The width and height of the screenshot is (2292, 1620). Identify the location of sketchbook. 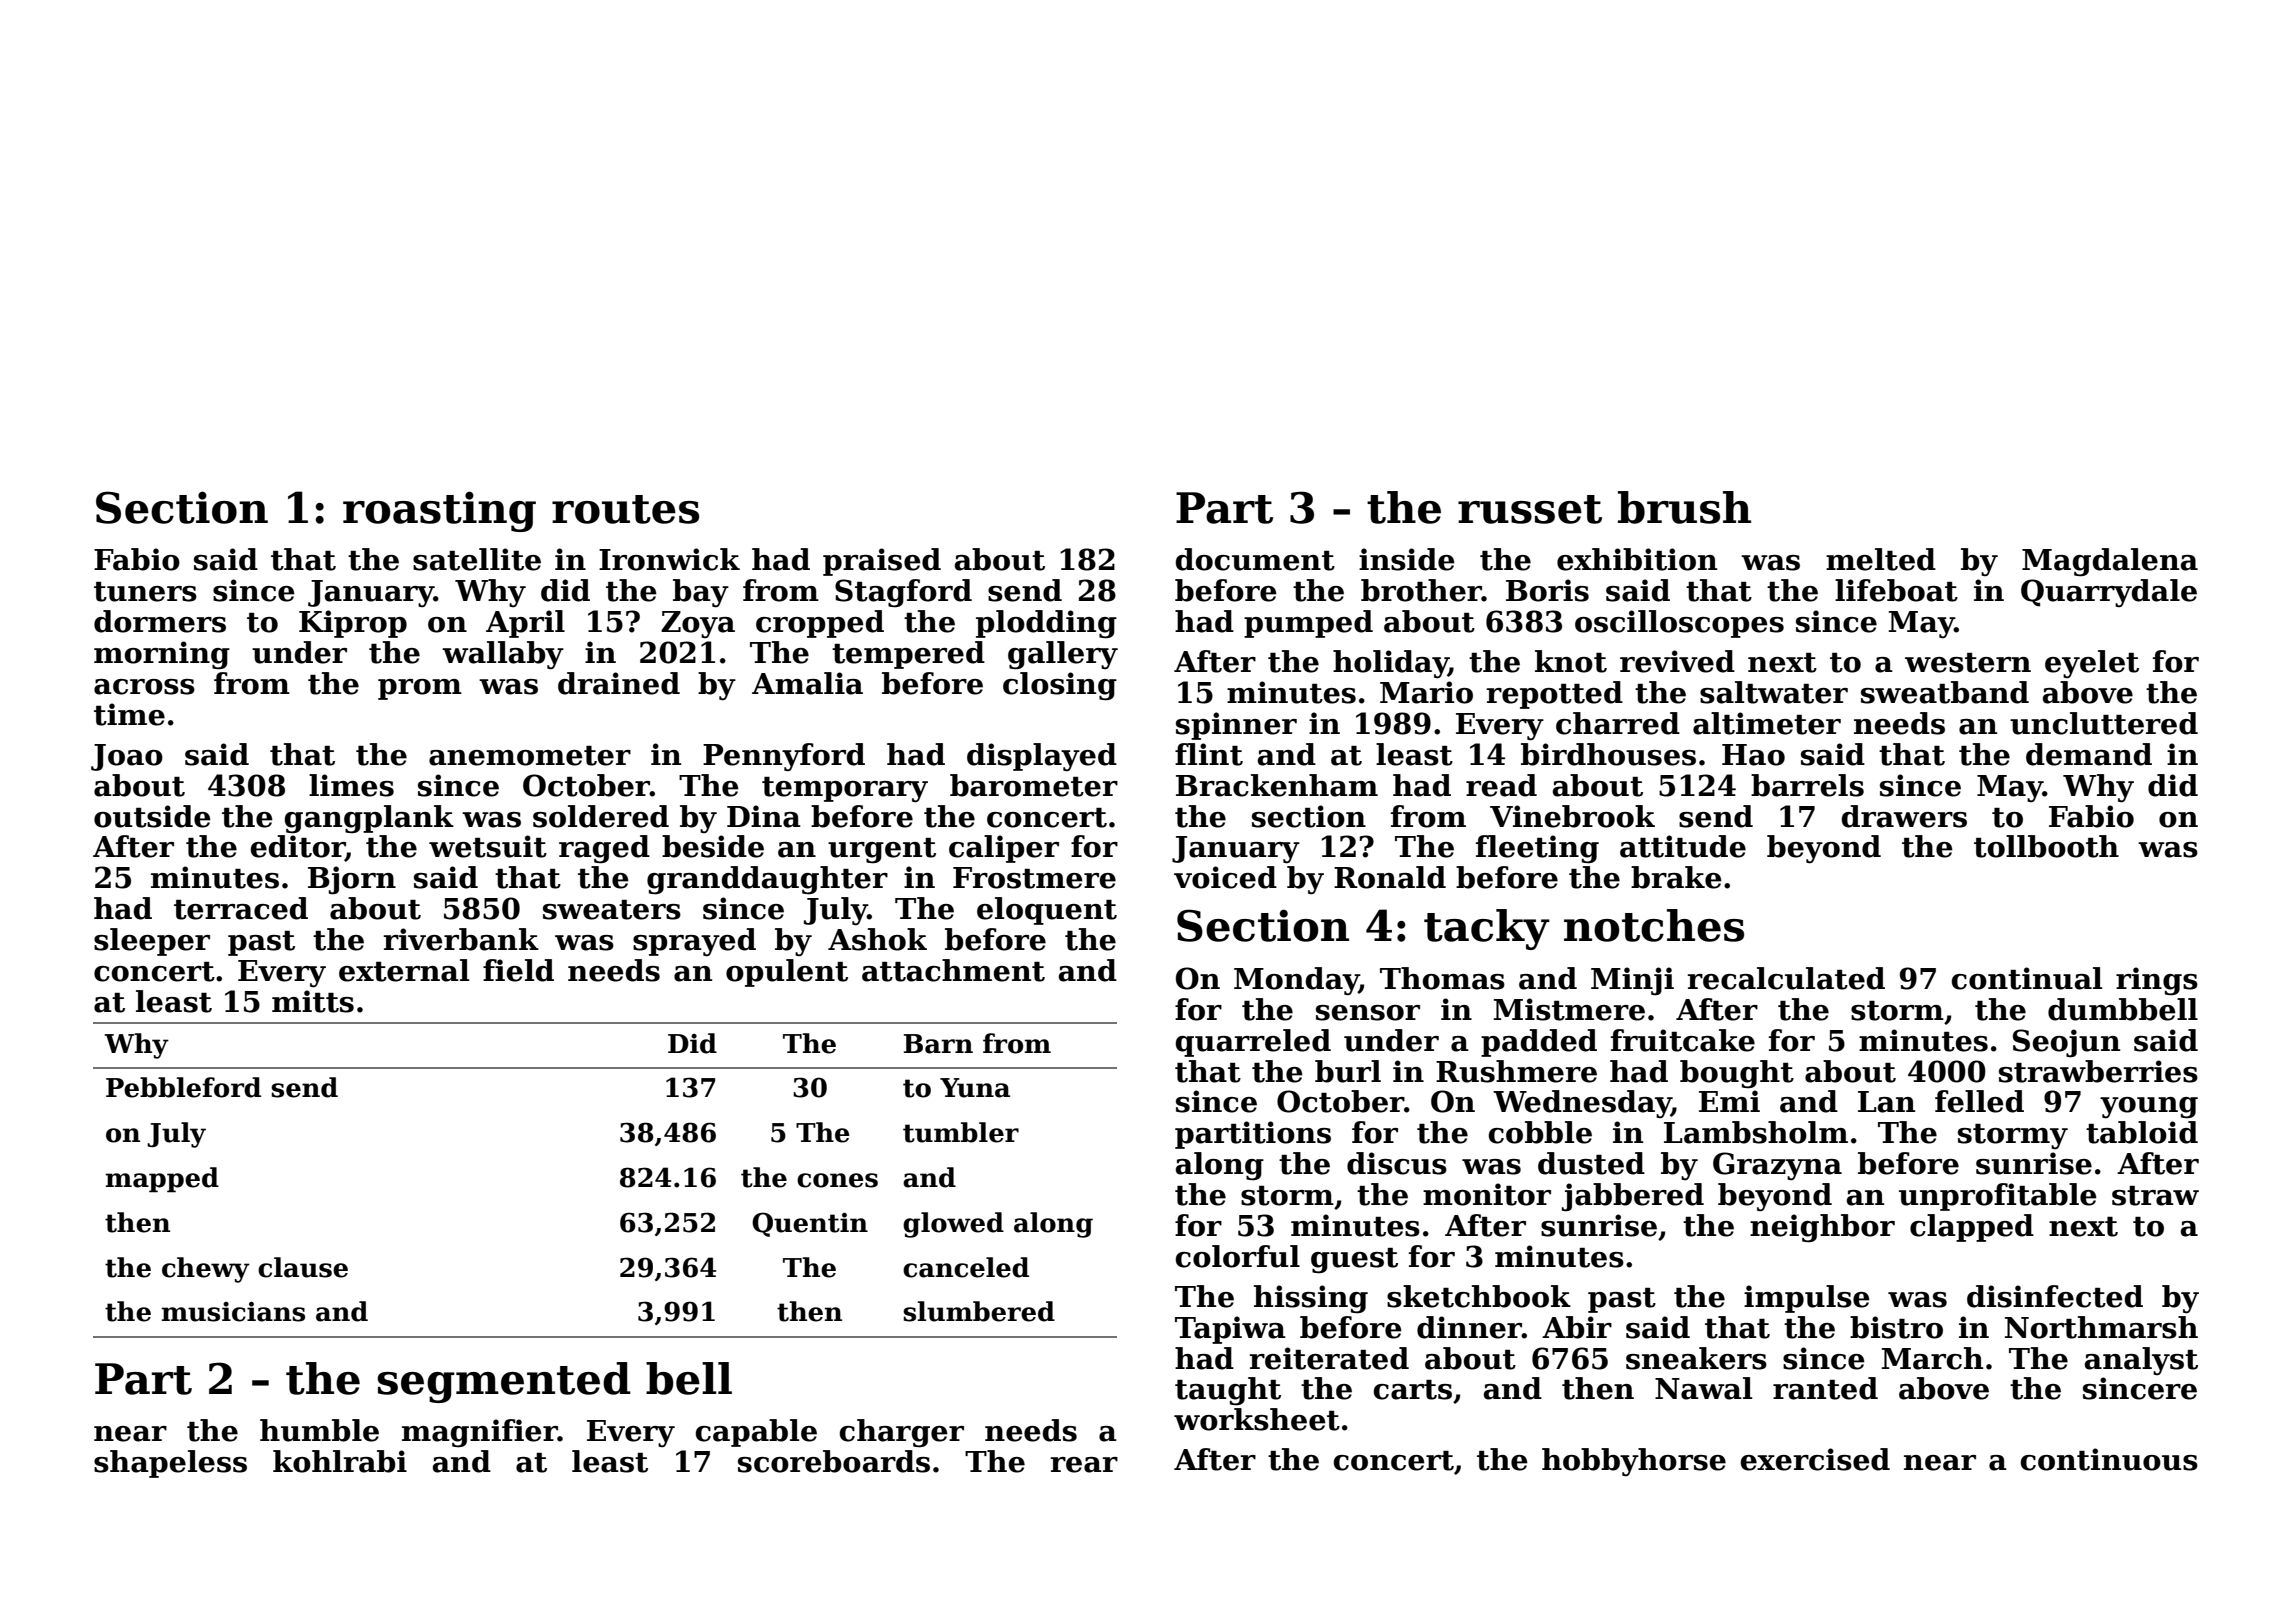
(1479, 1296).
